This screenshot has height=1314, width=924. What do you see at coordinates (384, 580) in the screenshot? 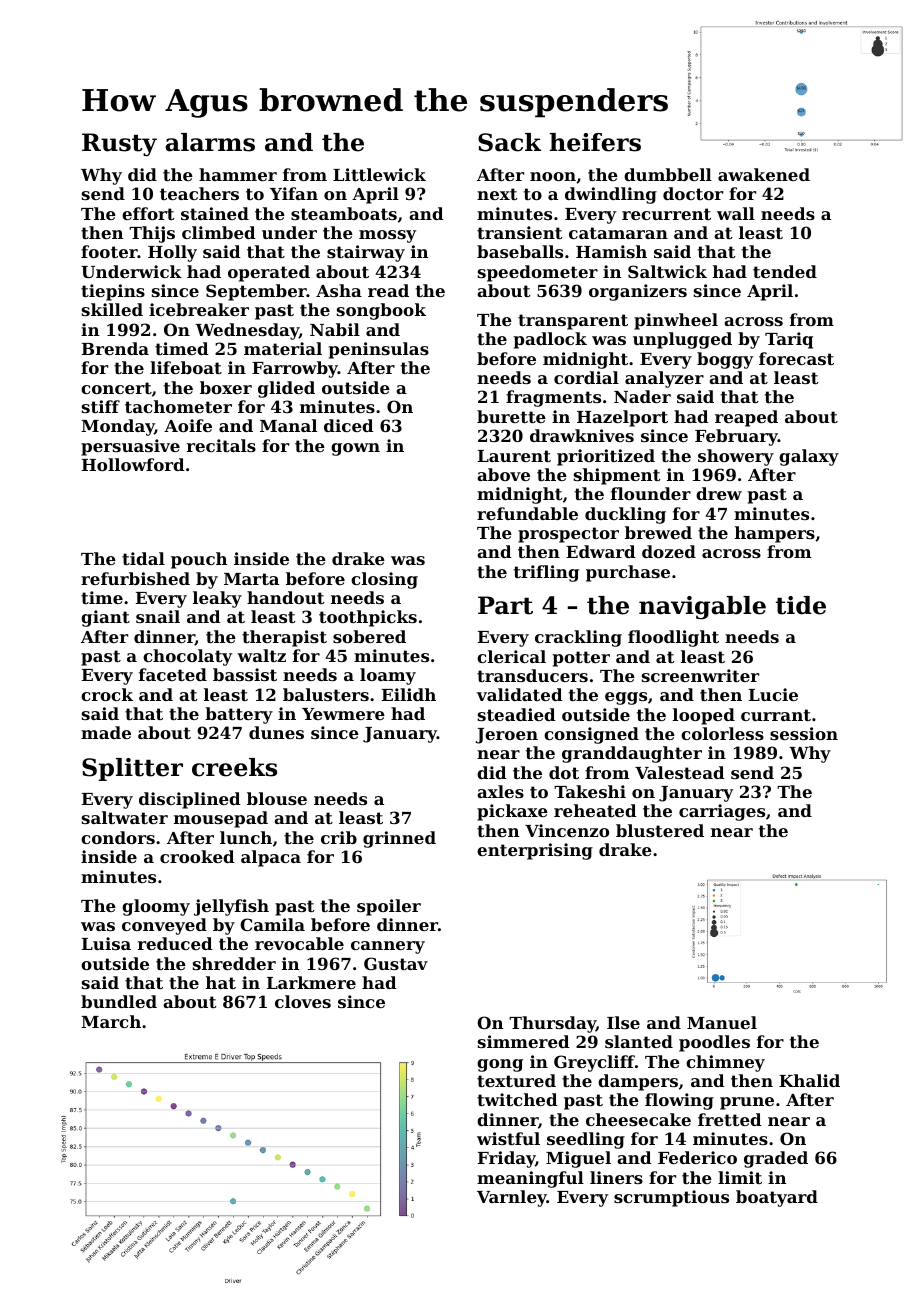
I see `closing` at bounding box center [384, 580].
